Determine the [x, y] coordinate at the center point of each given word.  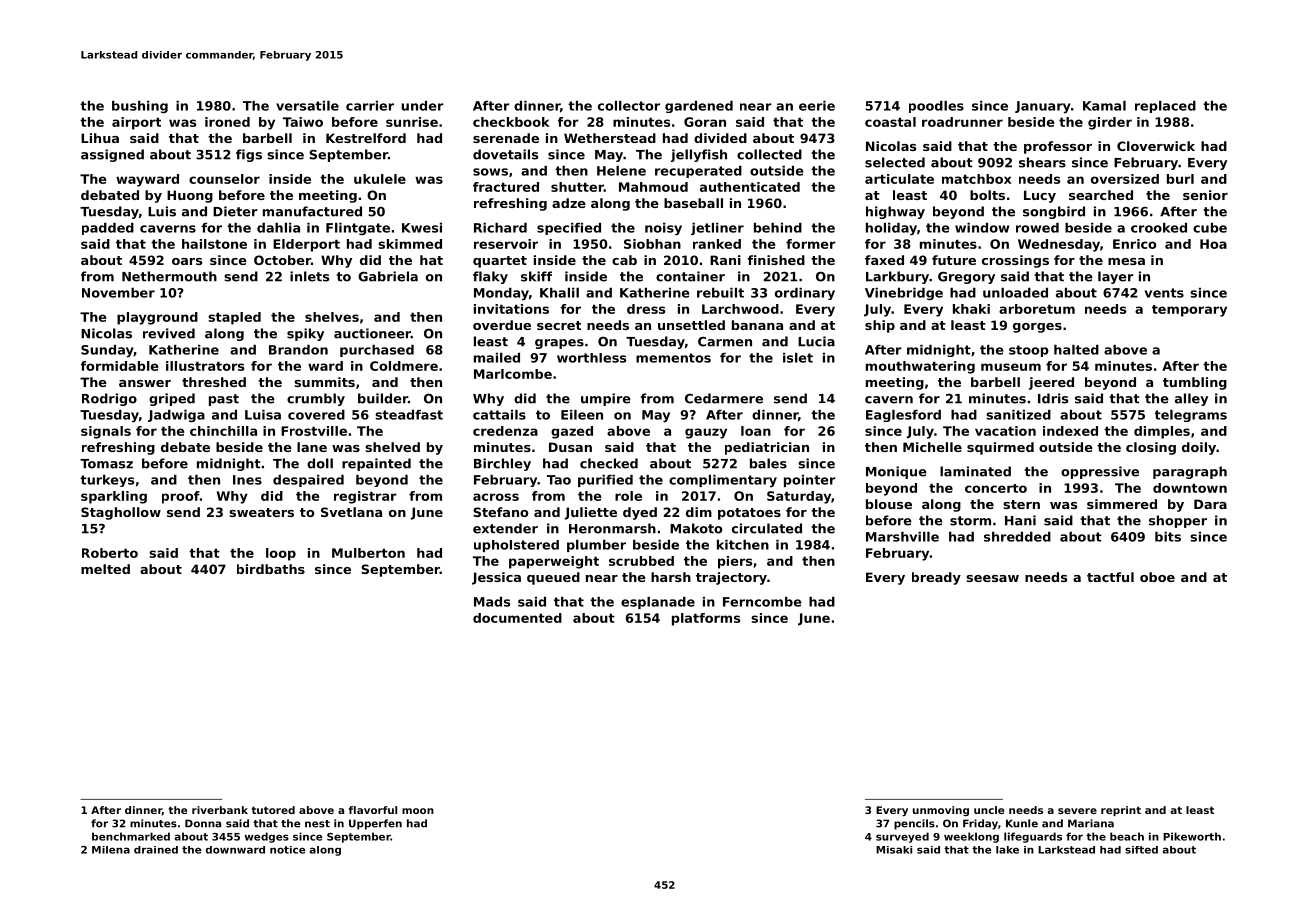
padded [108, 229]
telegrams [1191, 416]
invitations [511, 309]
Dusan [570, 447]
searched [1101, 195]
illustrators [205, 366]
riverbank [220, 810]
